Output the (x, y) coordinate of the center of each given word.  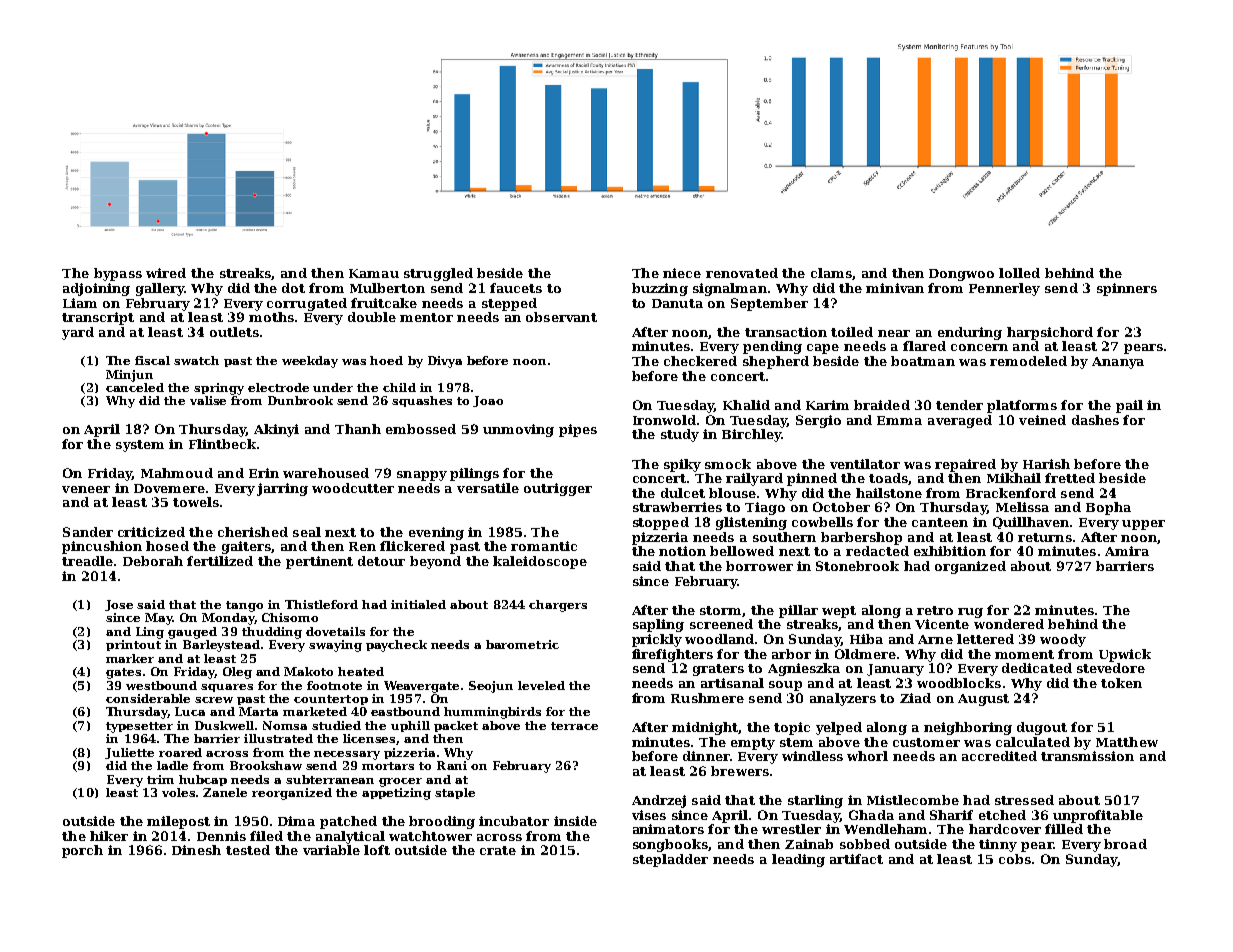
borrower (759, 566)
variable (331, 850)
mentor (426, 317)
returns (1045, 537)
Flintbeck (222, 444)
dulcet (683, 493)
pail (1129, 406)
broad (1125, 844)
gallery (160, 289)
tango (244, 606)
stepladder (670, 860)
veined (1042, 420)
